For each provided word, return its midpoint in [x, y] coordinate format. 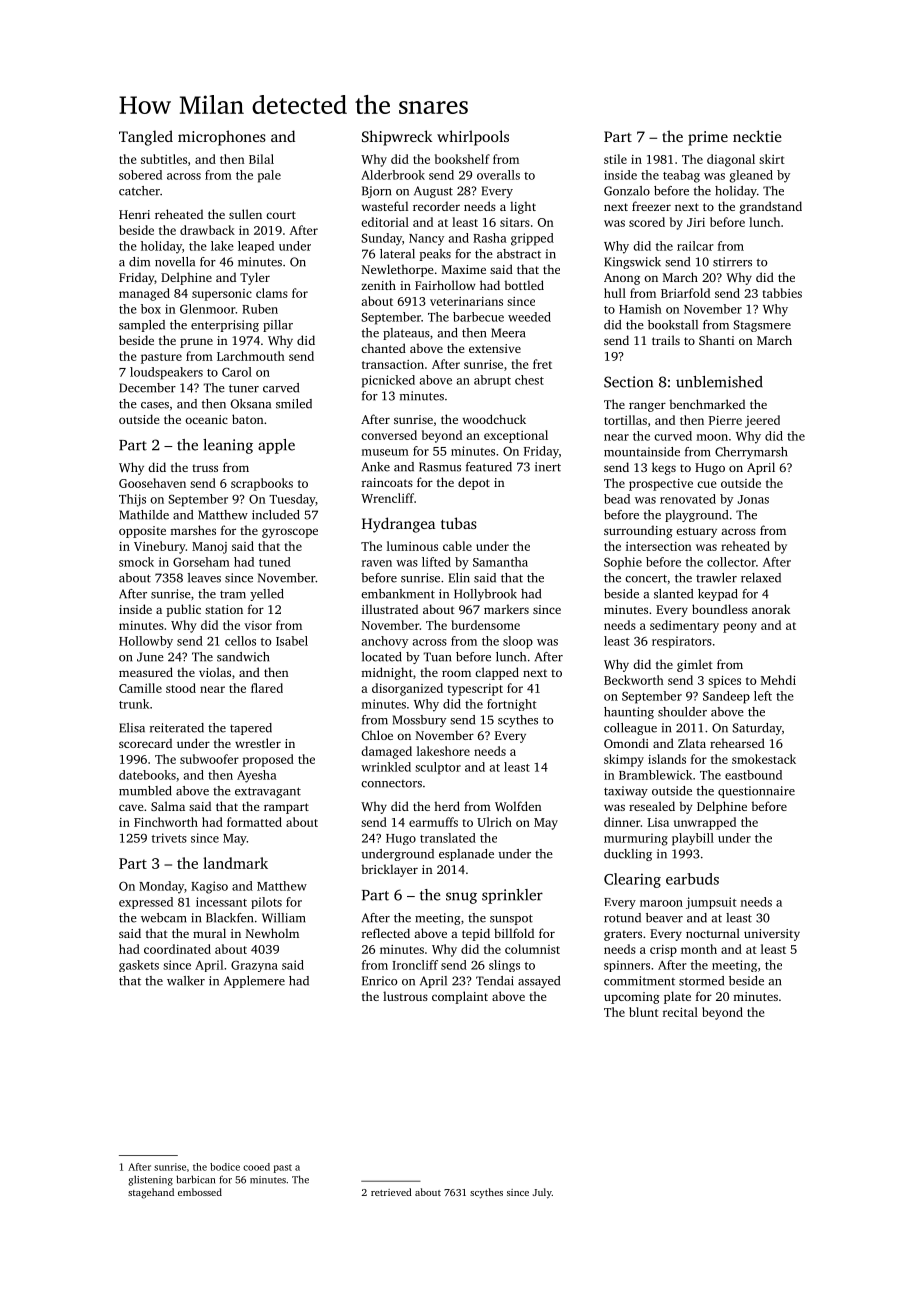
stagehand [151, 1193]
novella [175, 262]
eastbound [753, 775]
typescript [475, 690]
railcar [695, 246]
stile [615, 159]
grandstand [771, 207]
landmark [235, 863]
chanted [383, 348]
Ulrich [494, 822]
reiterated [177, 728]
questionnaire [756, 792]
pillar [278, 326]
